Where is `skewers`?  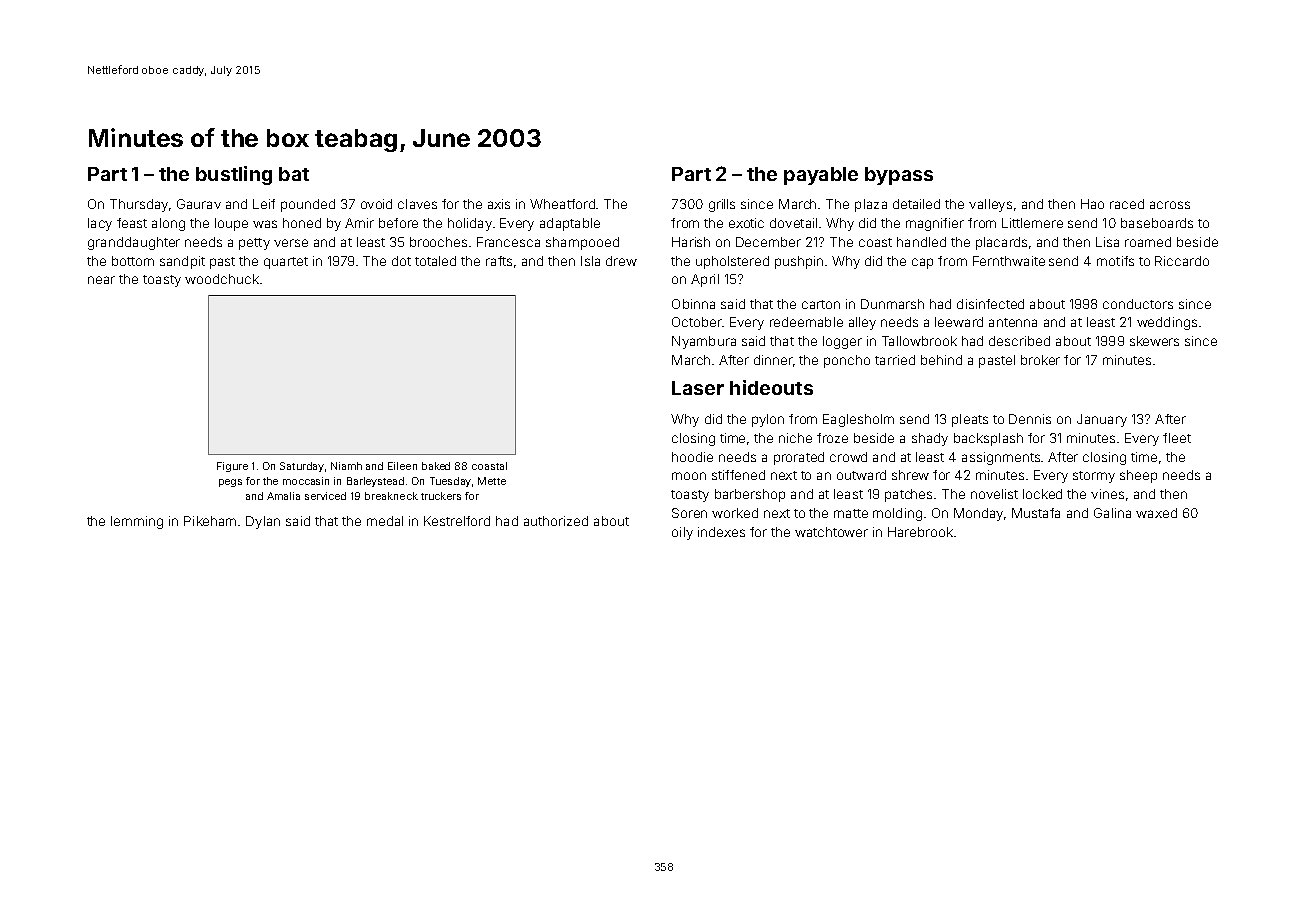
skewers is located at coordinates (1154, 341).
